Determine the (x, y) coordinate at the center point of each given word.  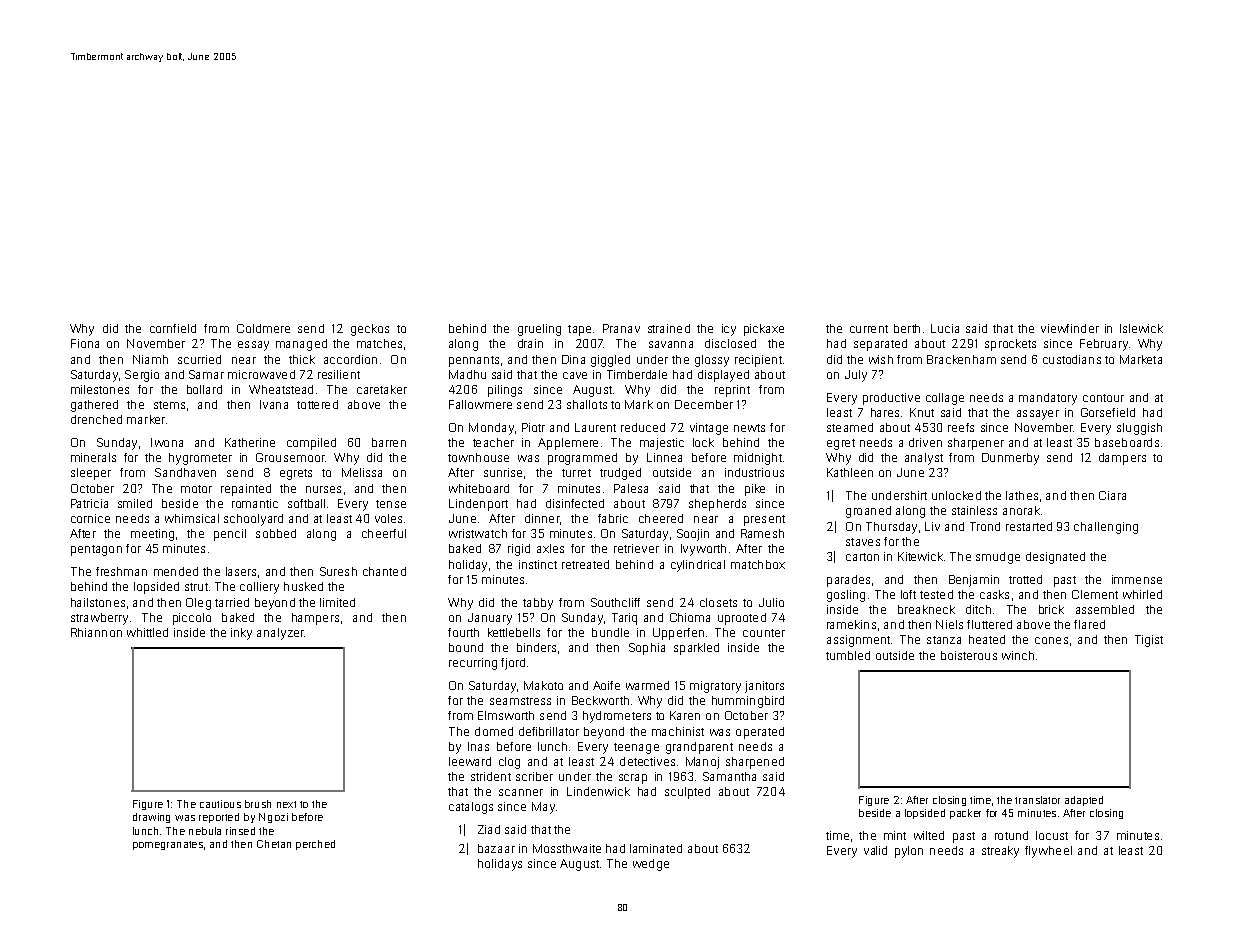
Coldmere (263, 328)
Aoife (606, 685)
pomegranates (168, 845)
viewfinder (1070, 328)
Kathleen (850, 472)
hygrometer (200, 459)
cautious (220, 804)
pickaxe (764, 330)
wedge (651, 865)
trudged (620, 474)
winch (1018, 655)
